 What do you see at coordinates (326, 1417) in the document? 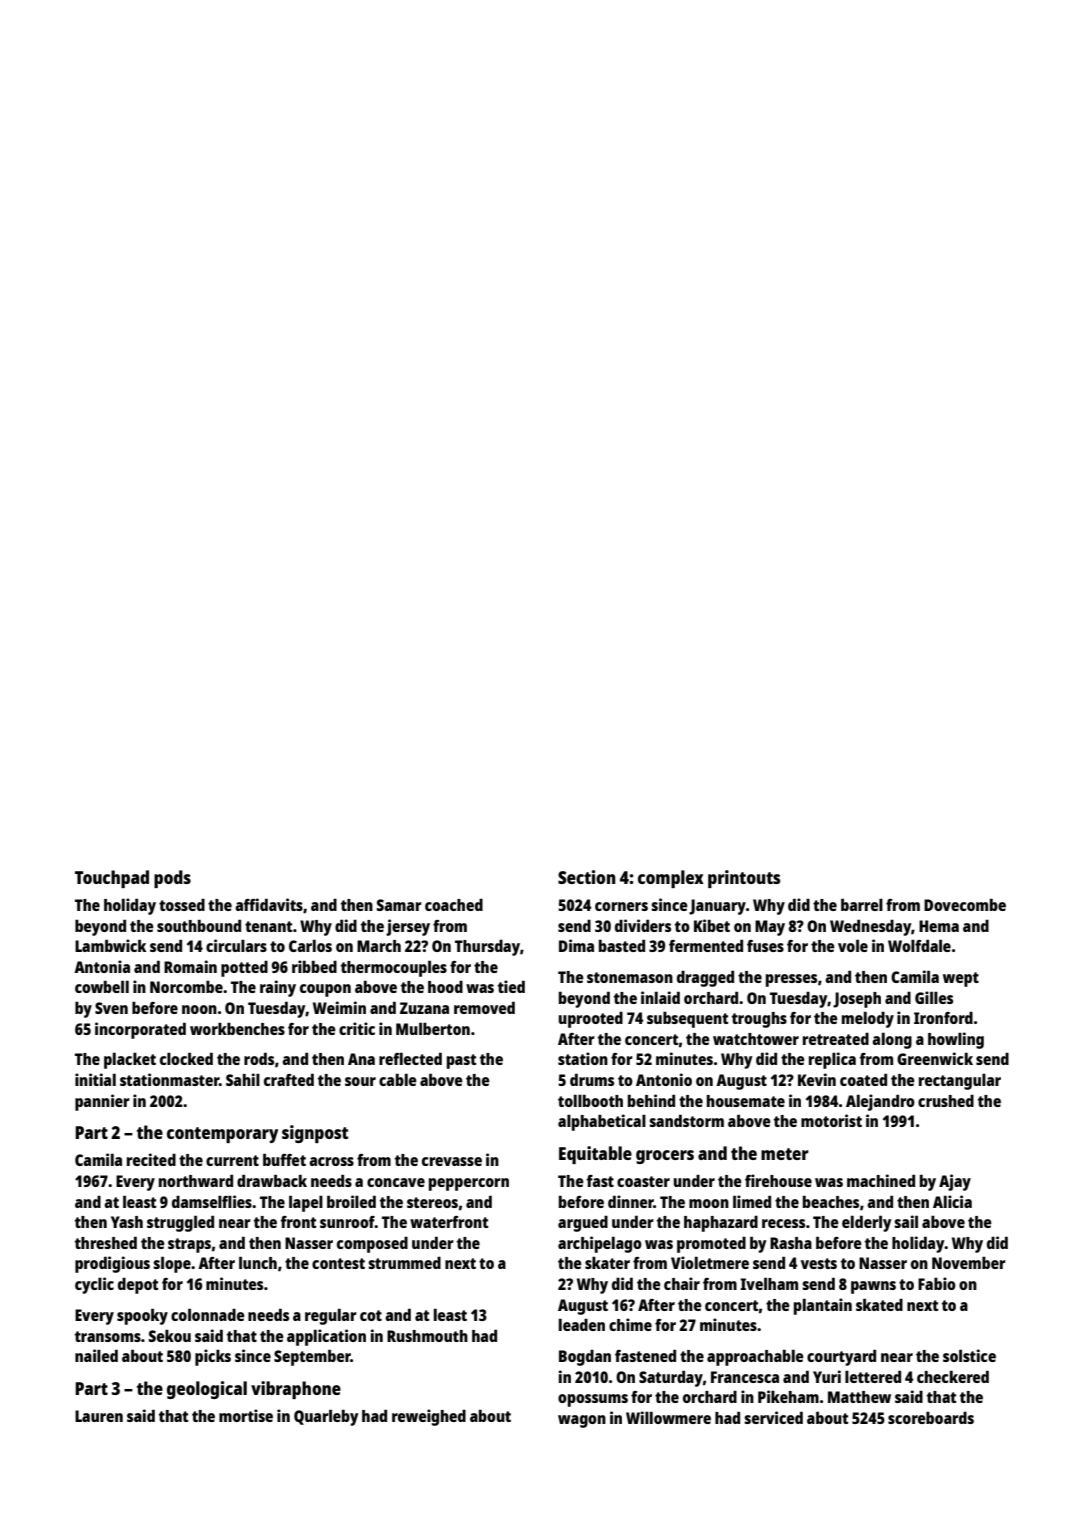
I see `Quarleby` at bounding box center [326, 1417].
